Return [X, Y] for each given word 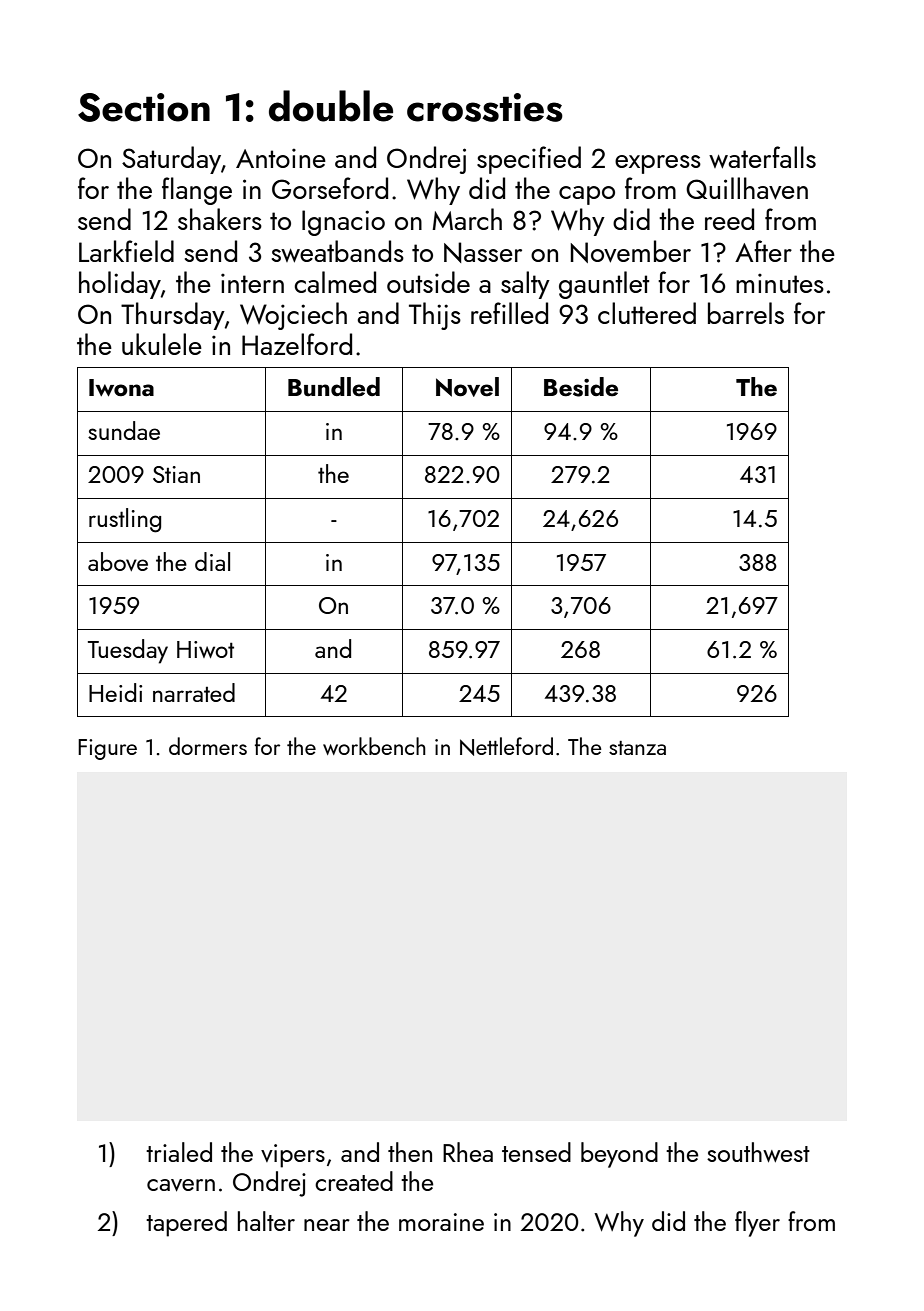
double [331, 106]
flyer [757, 1224]
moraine [441, 1222]
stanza [637, 748]
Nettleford [506, 746]
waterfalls [762, 157]
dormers [208, 746]
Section [144, 107]
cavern [181, 1185]
